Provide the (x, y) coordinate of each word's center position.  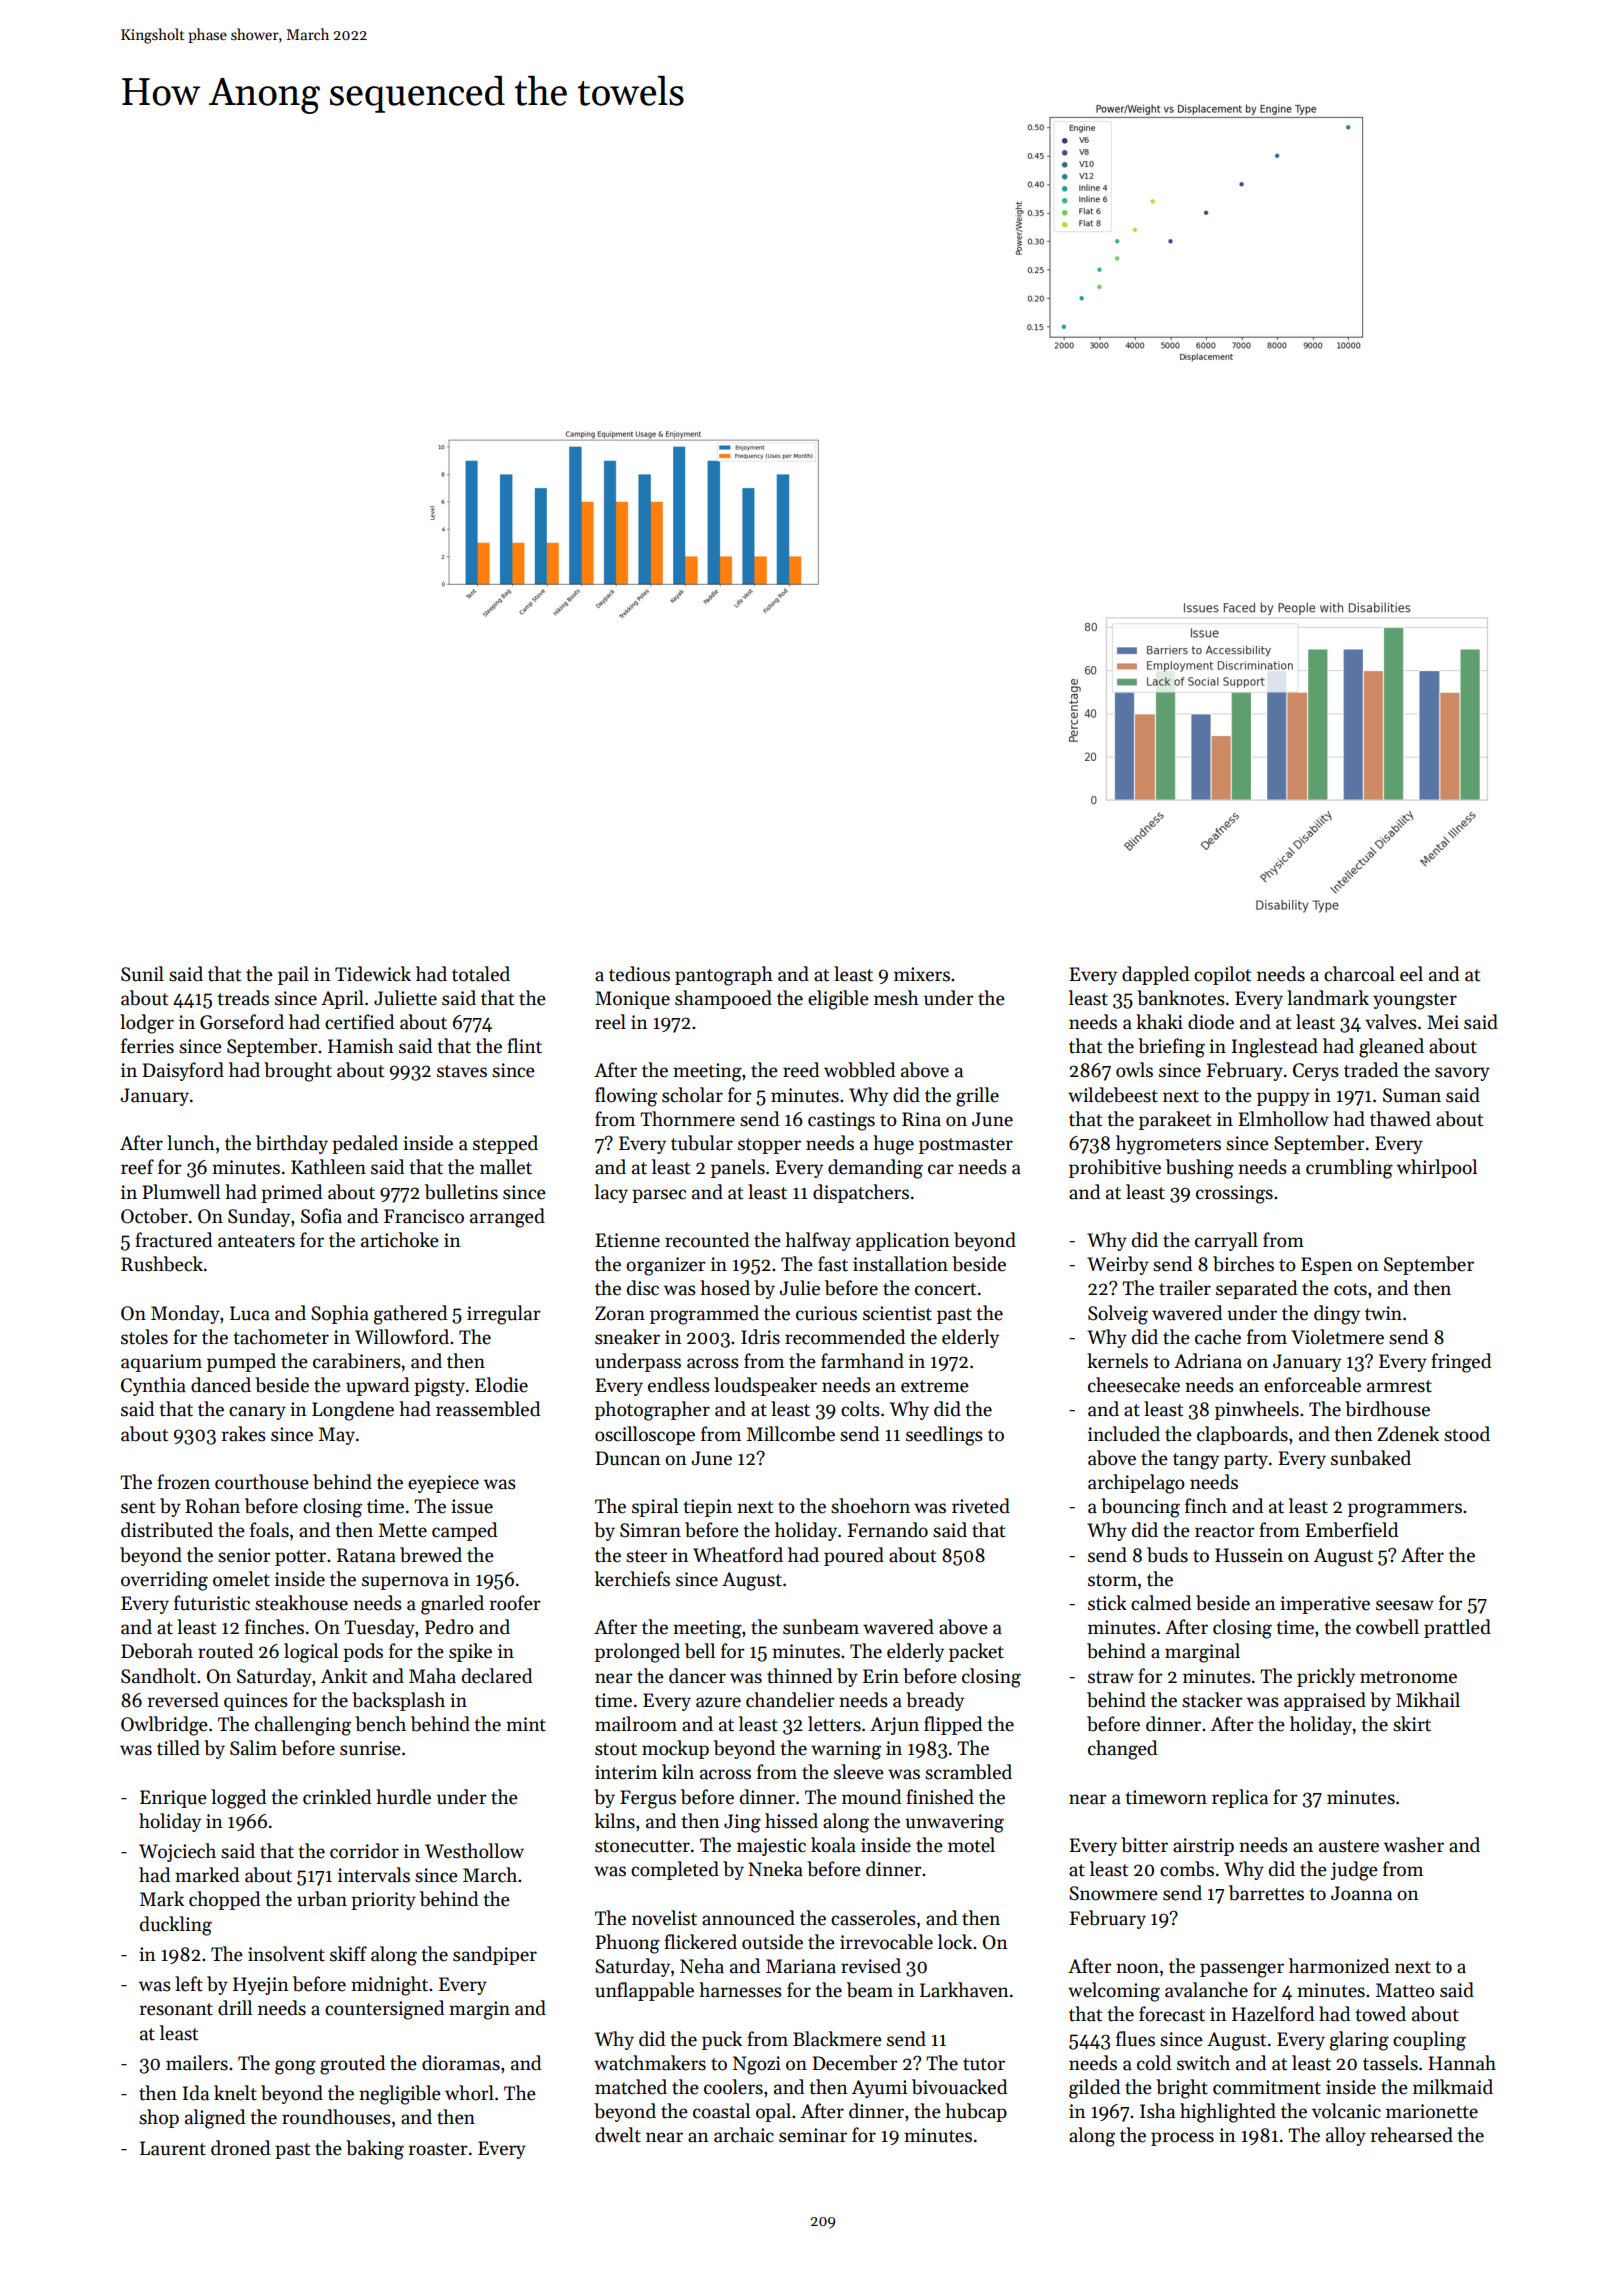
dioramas (461, 2063)
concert (945, 1289)
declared (497, 1676)
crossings (1234, 1194)
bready (935, 1701)
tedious (639, 974)
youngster (1415, 1001)
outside (772, 1942)
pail (293, 975)
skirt (1412, 1724)
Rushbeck (162, 1264)
